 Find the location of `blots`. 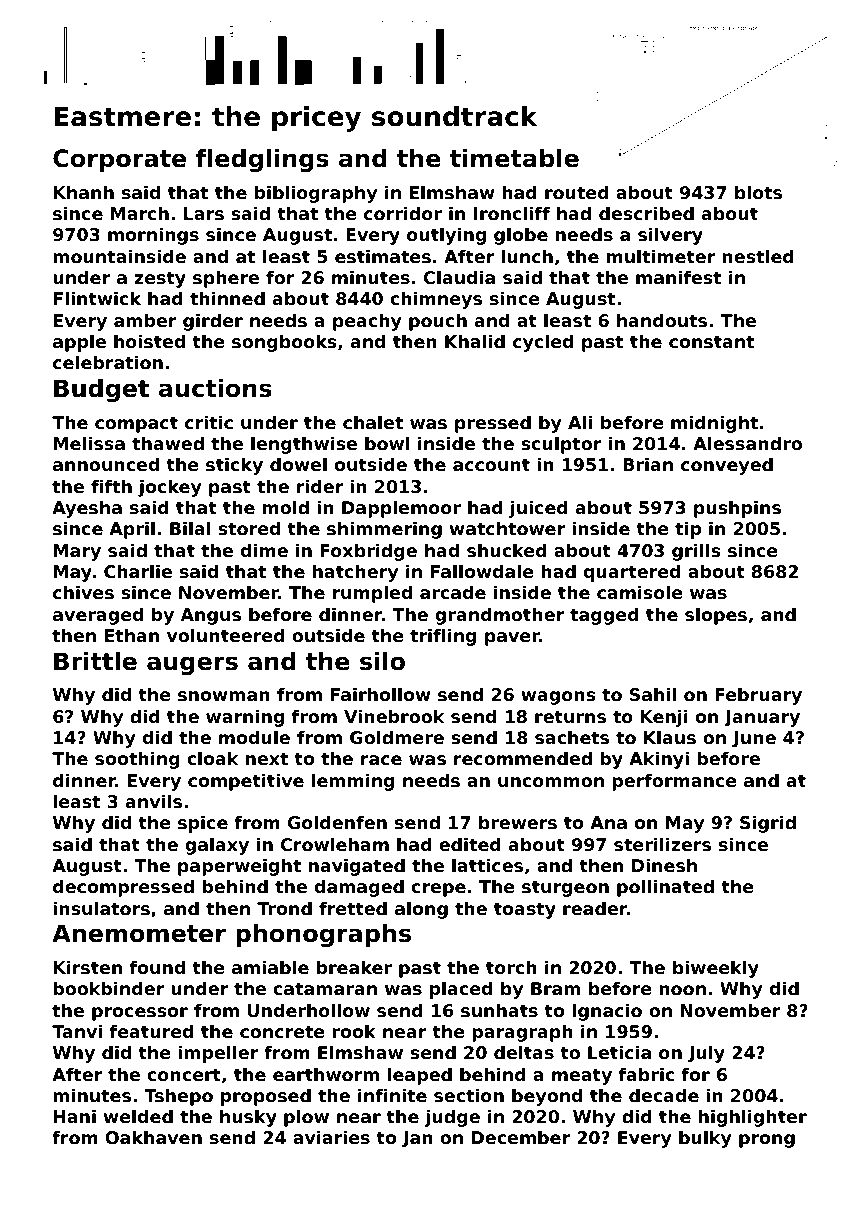

blots is located at coordinates (758, 192).
